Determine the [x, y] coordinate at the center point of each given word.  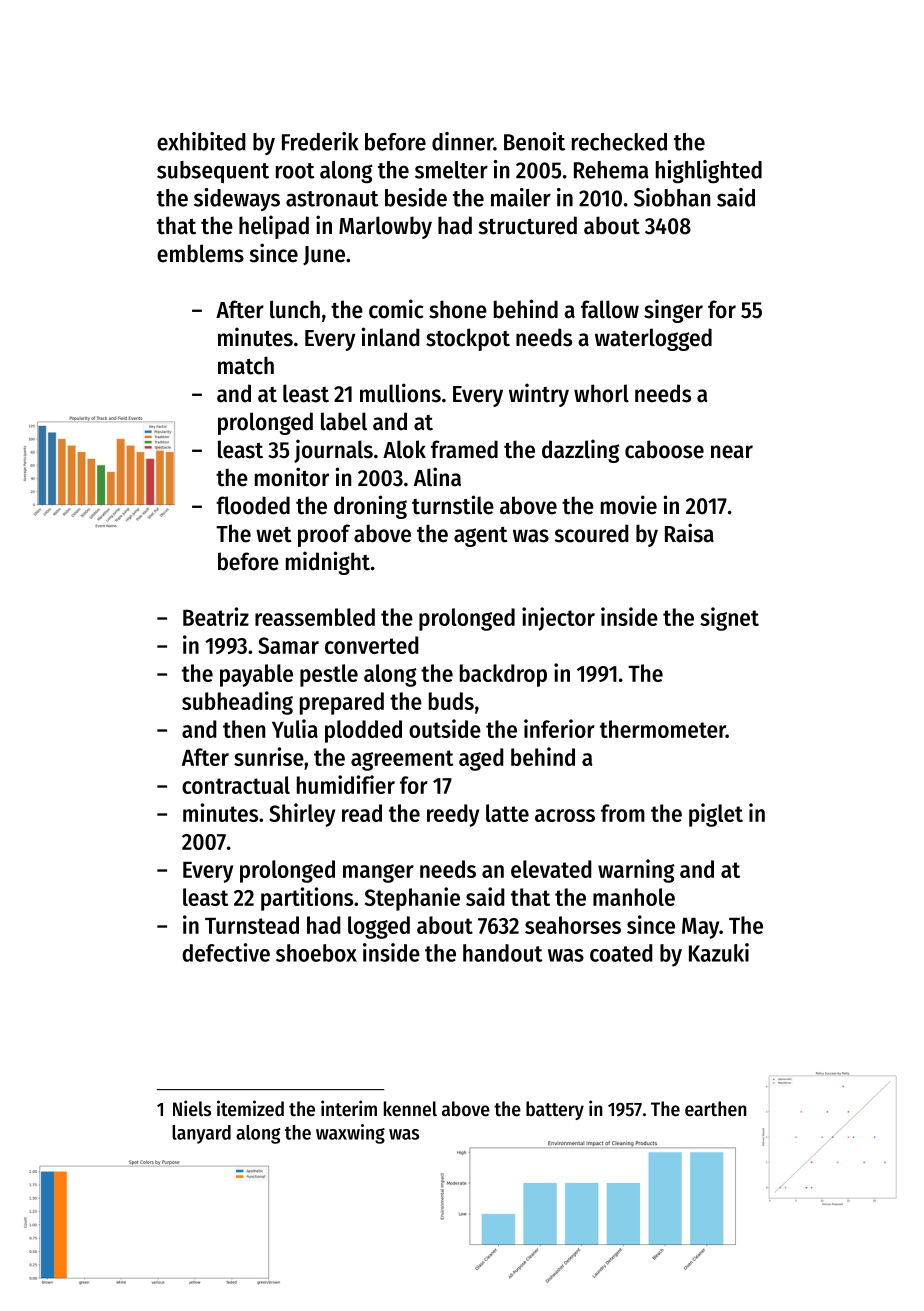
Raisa [689, 533]
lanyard [201, 1134]
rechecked [619, 142]
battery [555, 1110]
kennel [410, 1109]
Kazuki [719, 952]
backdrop [503, 675]
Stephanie [412, 899]
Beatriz [216, 616]
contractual [236, 785]
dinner [463, 141]
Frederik [320, 141]
